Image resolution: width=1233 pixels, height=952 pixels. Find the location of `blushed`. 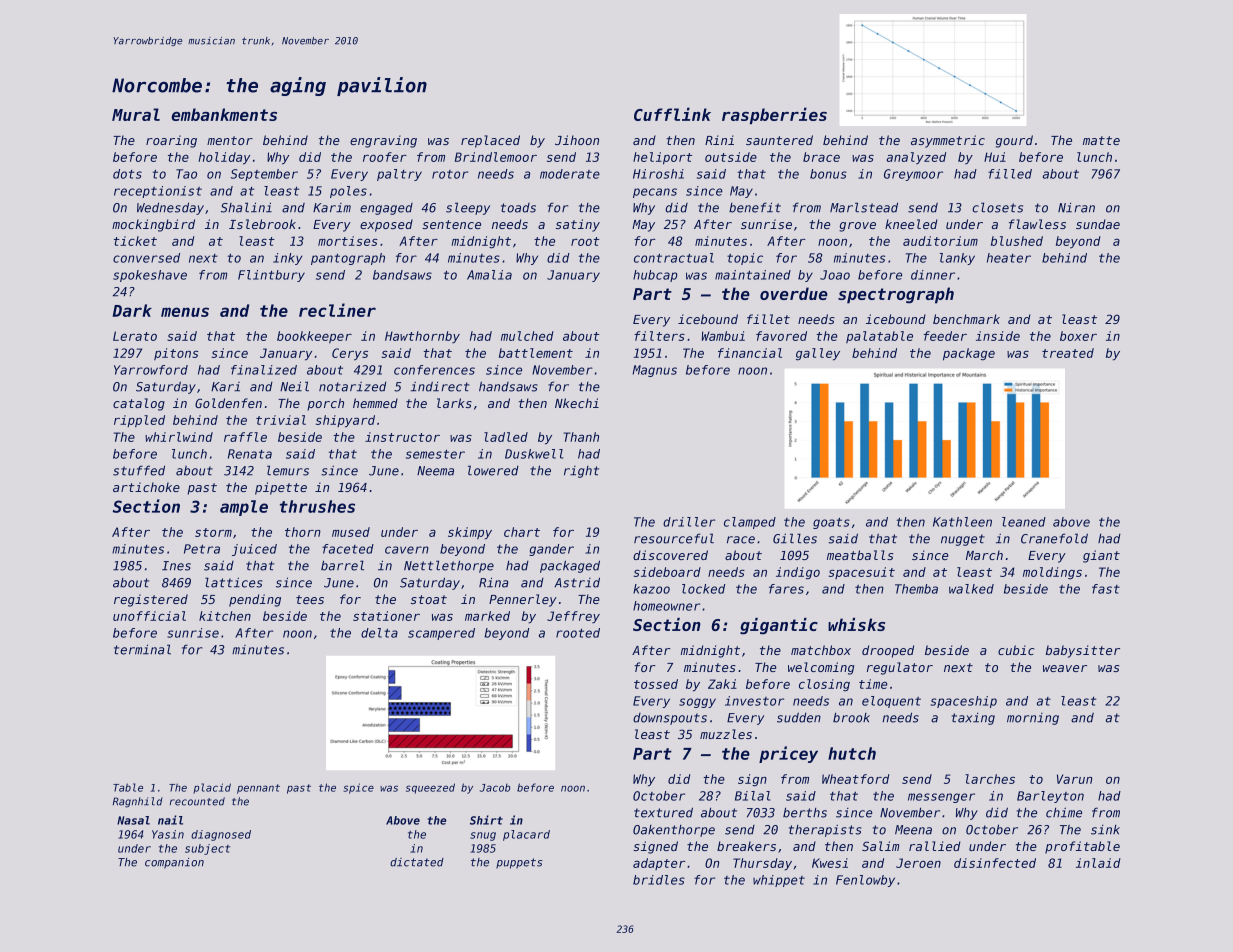

blushed is located at coordinates (1017, 241).
